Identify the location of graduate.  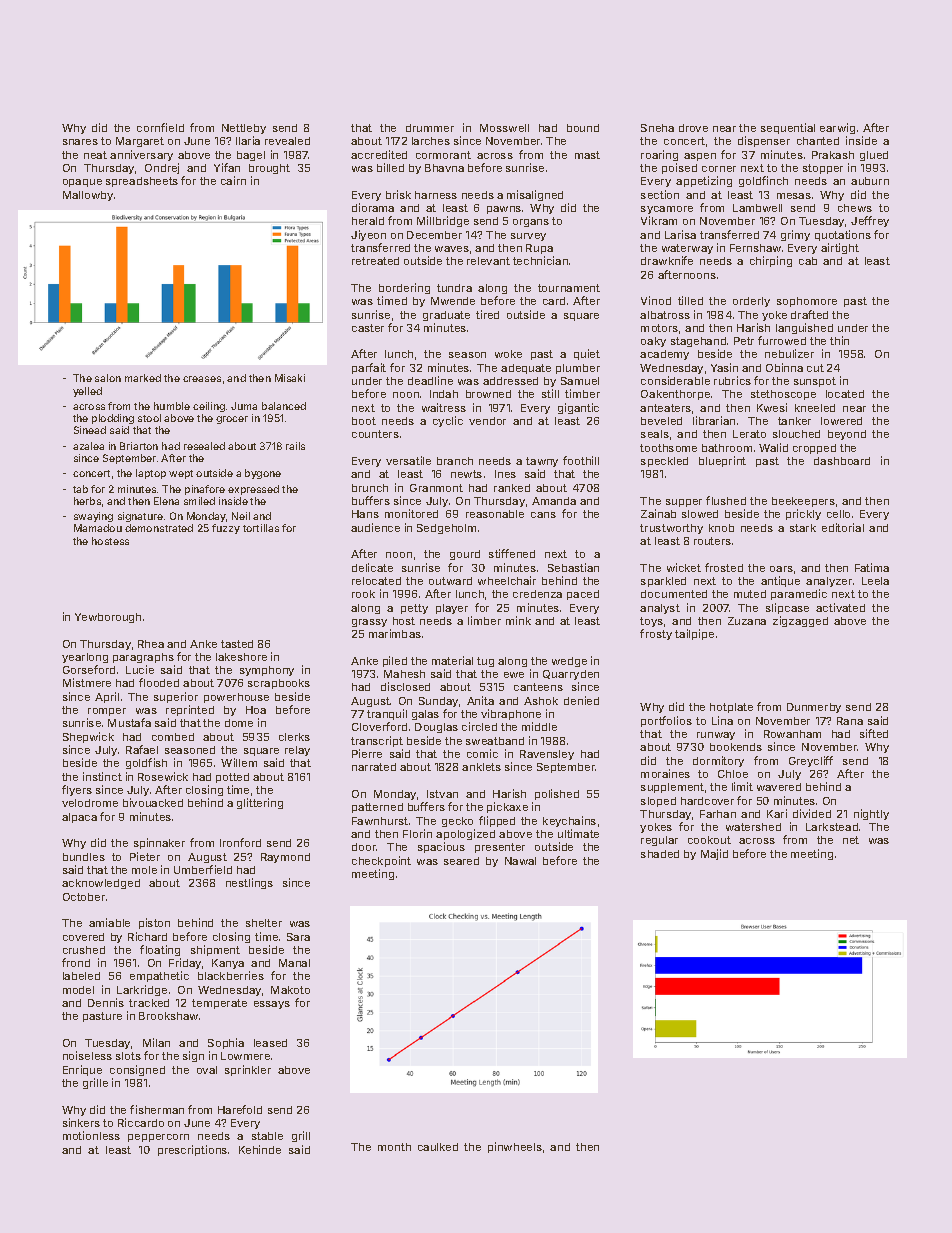
(446, 316).
